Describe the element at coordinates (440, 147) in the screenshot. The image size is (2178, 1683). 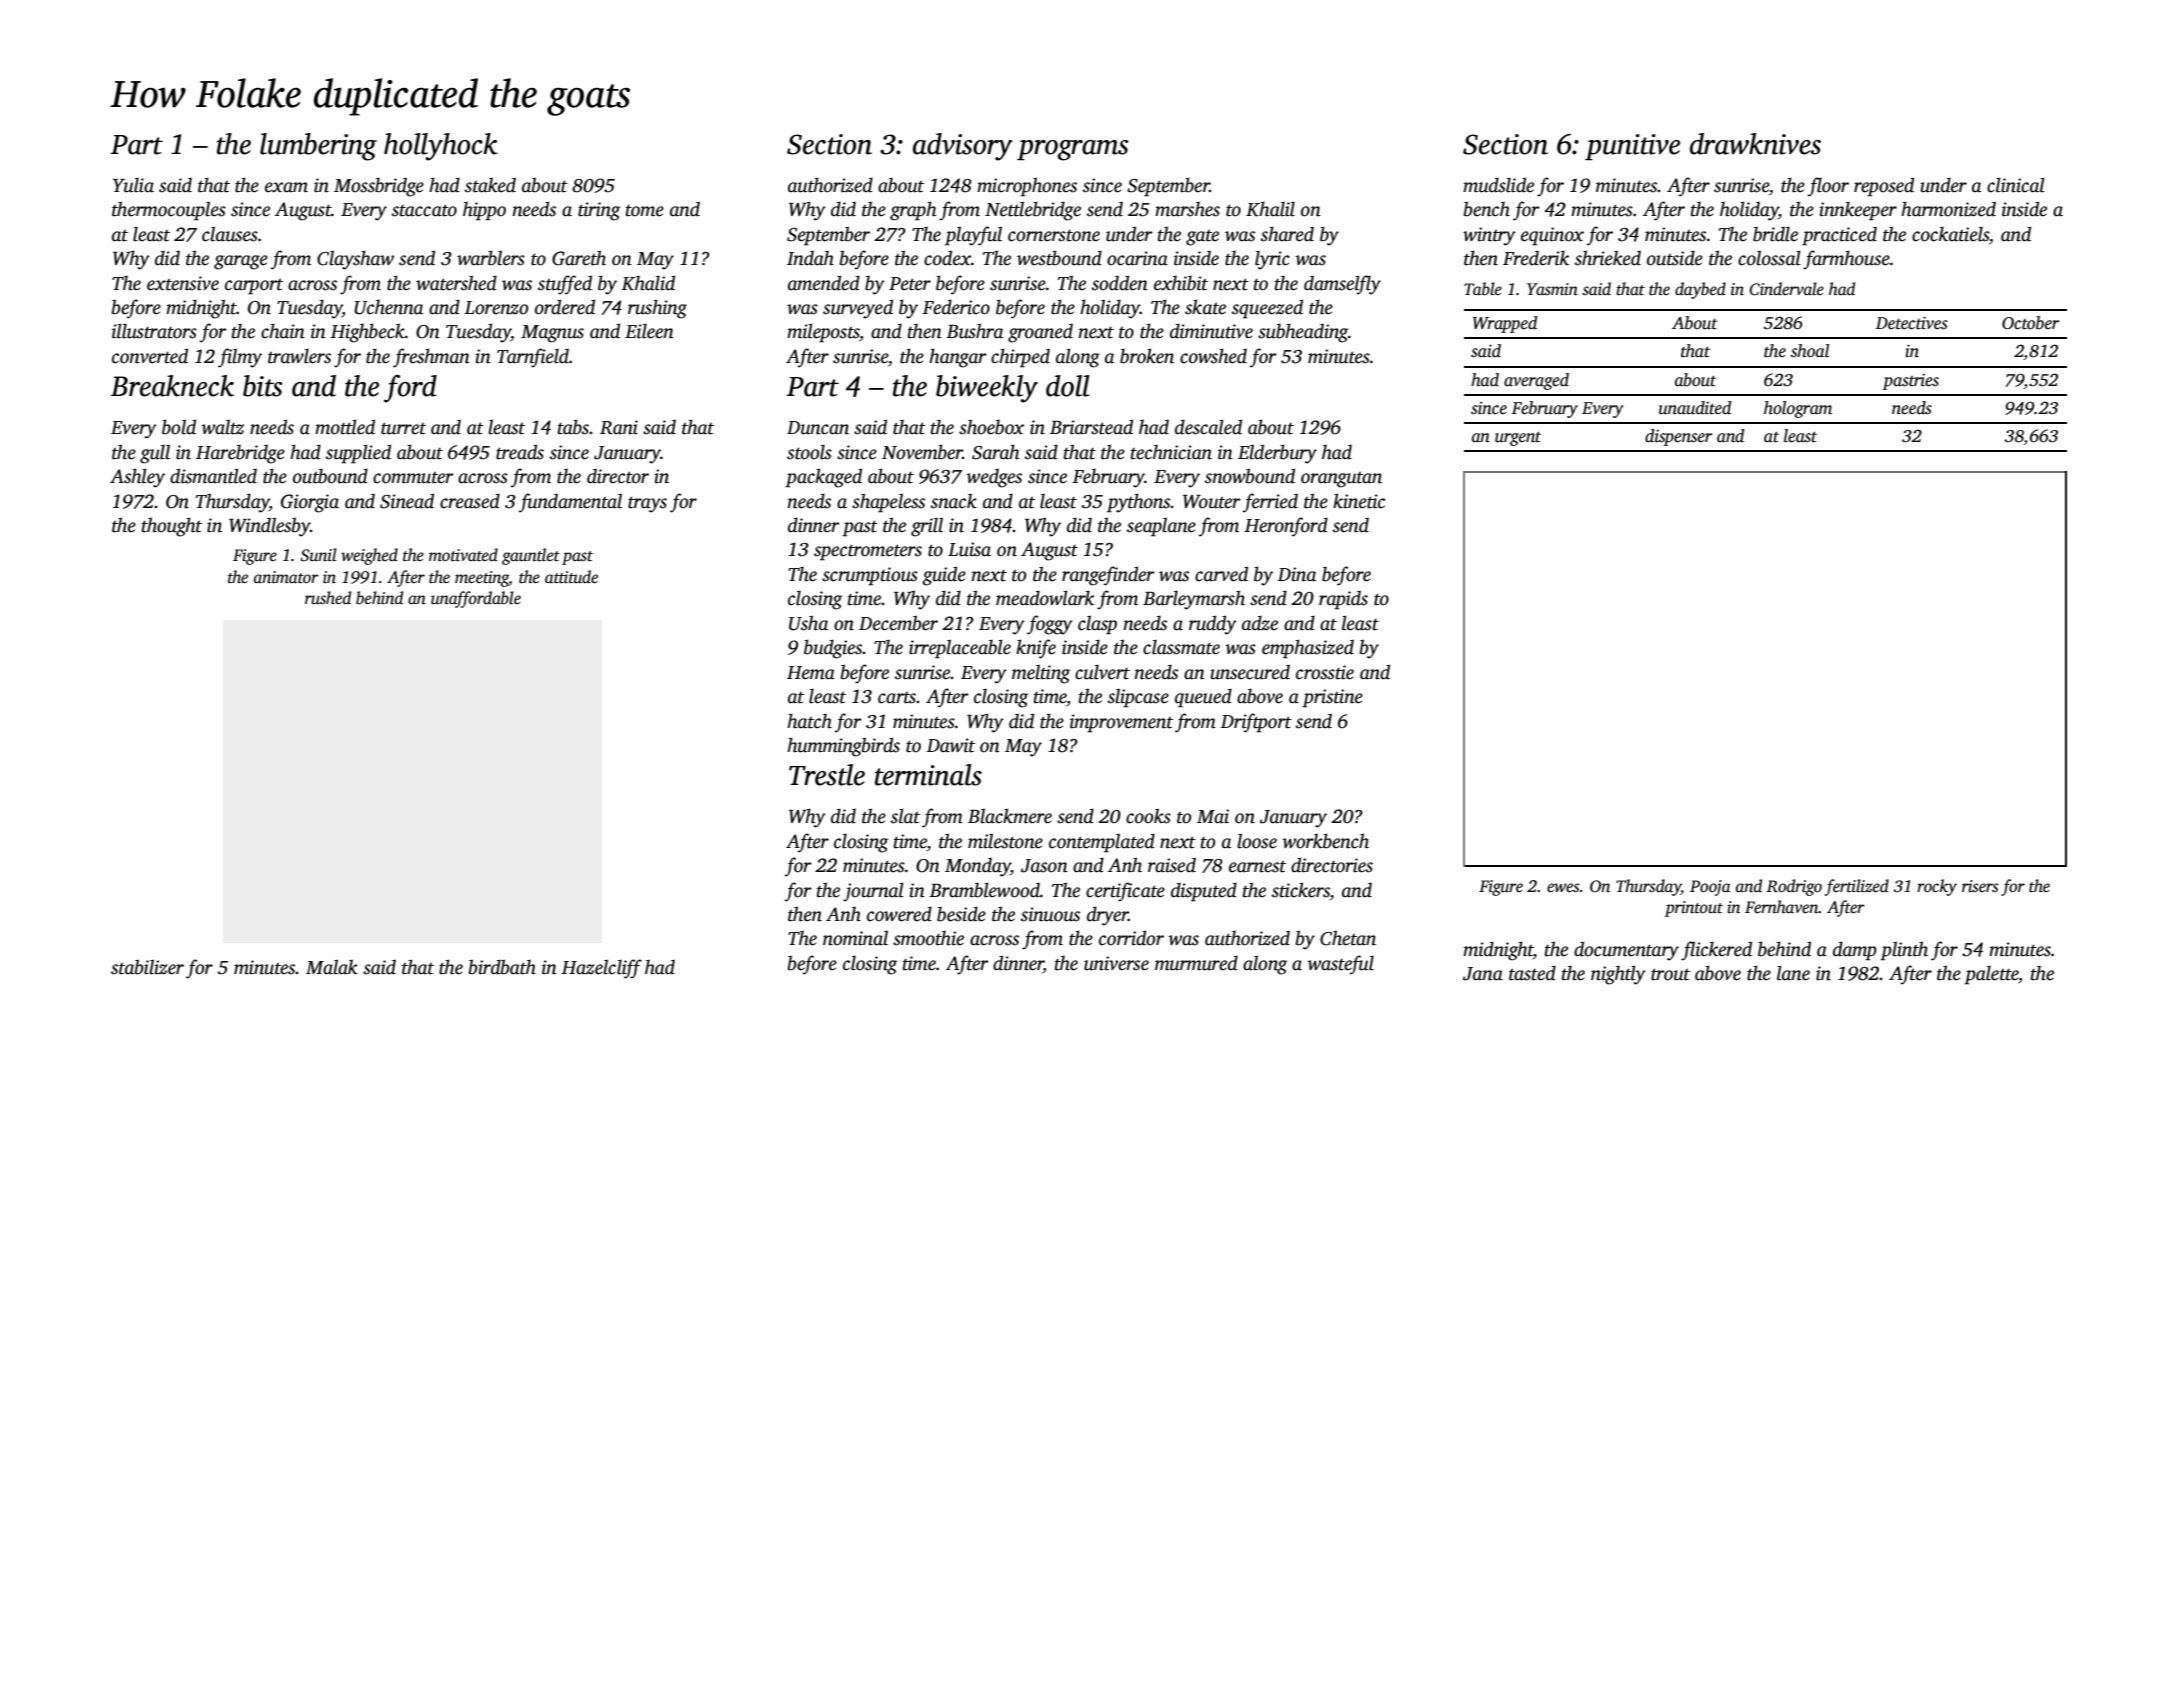
I see `hollyhock` at that location.
